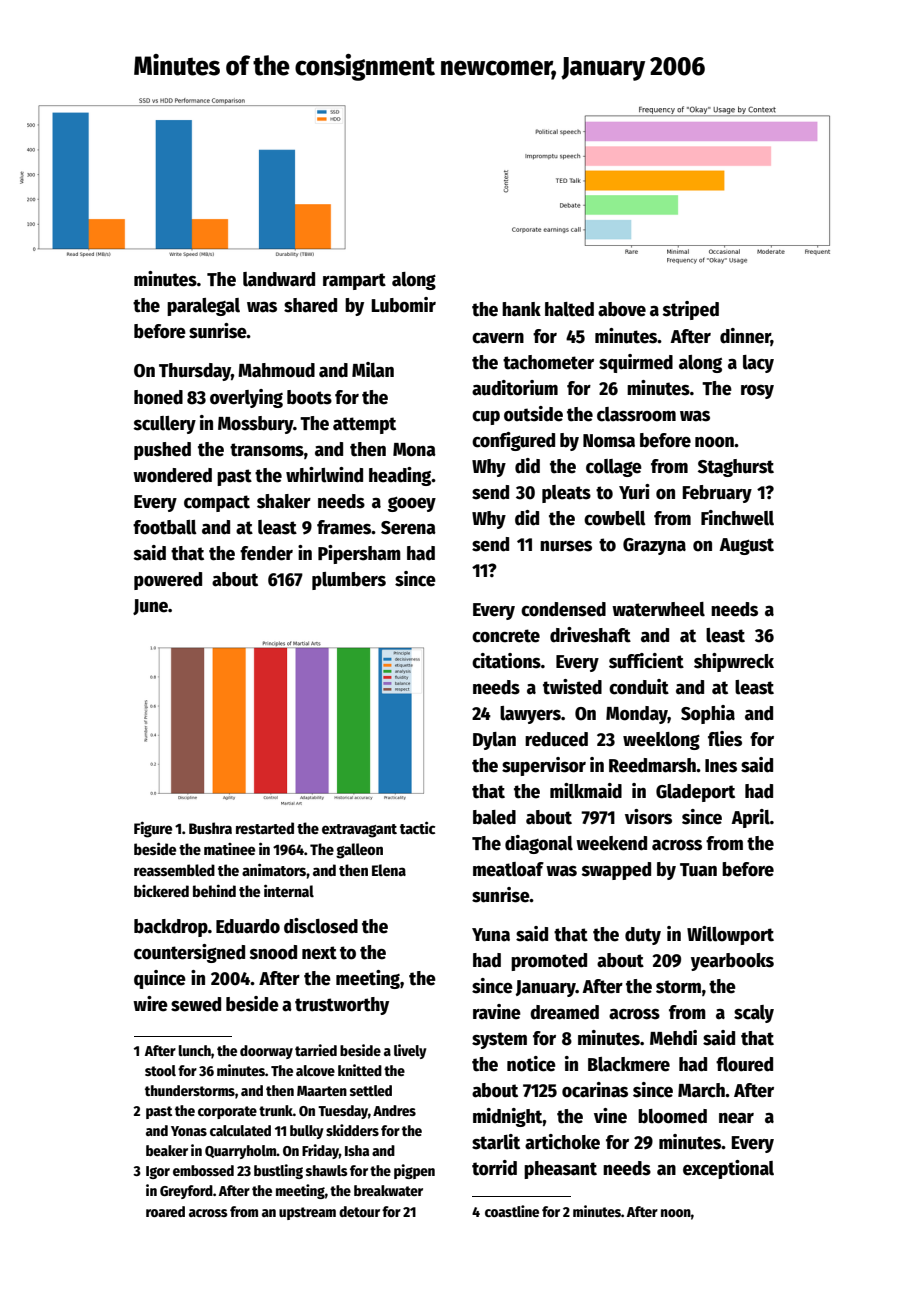 The width and height of the image is (908, 1316). What do you see at coordinates (512, 1211) in the image?
I see `coastline` at bounding box center [512, 1211].
